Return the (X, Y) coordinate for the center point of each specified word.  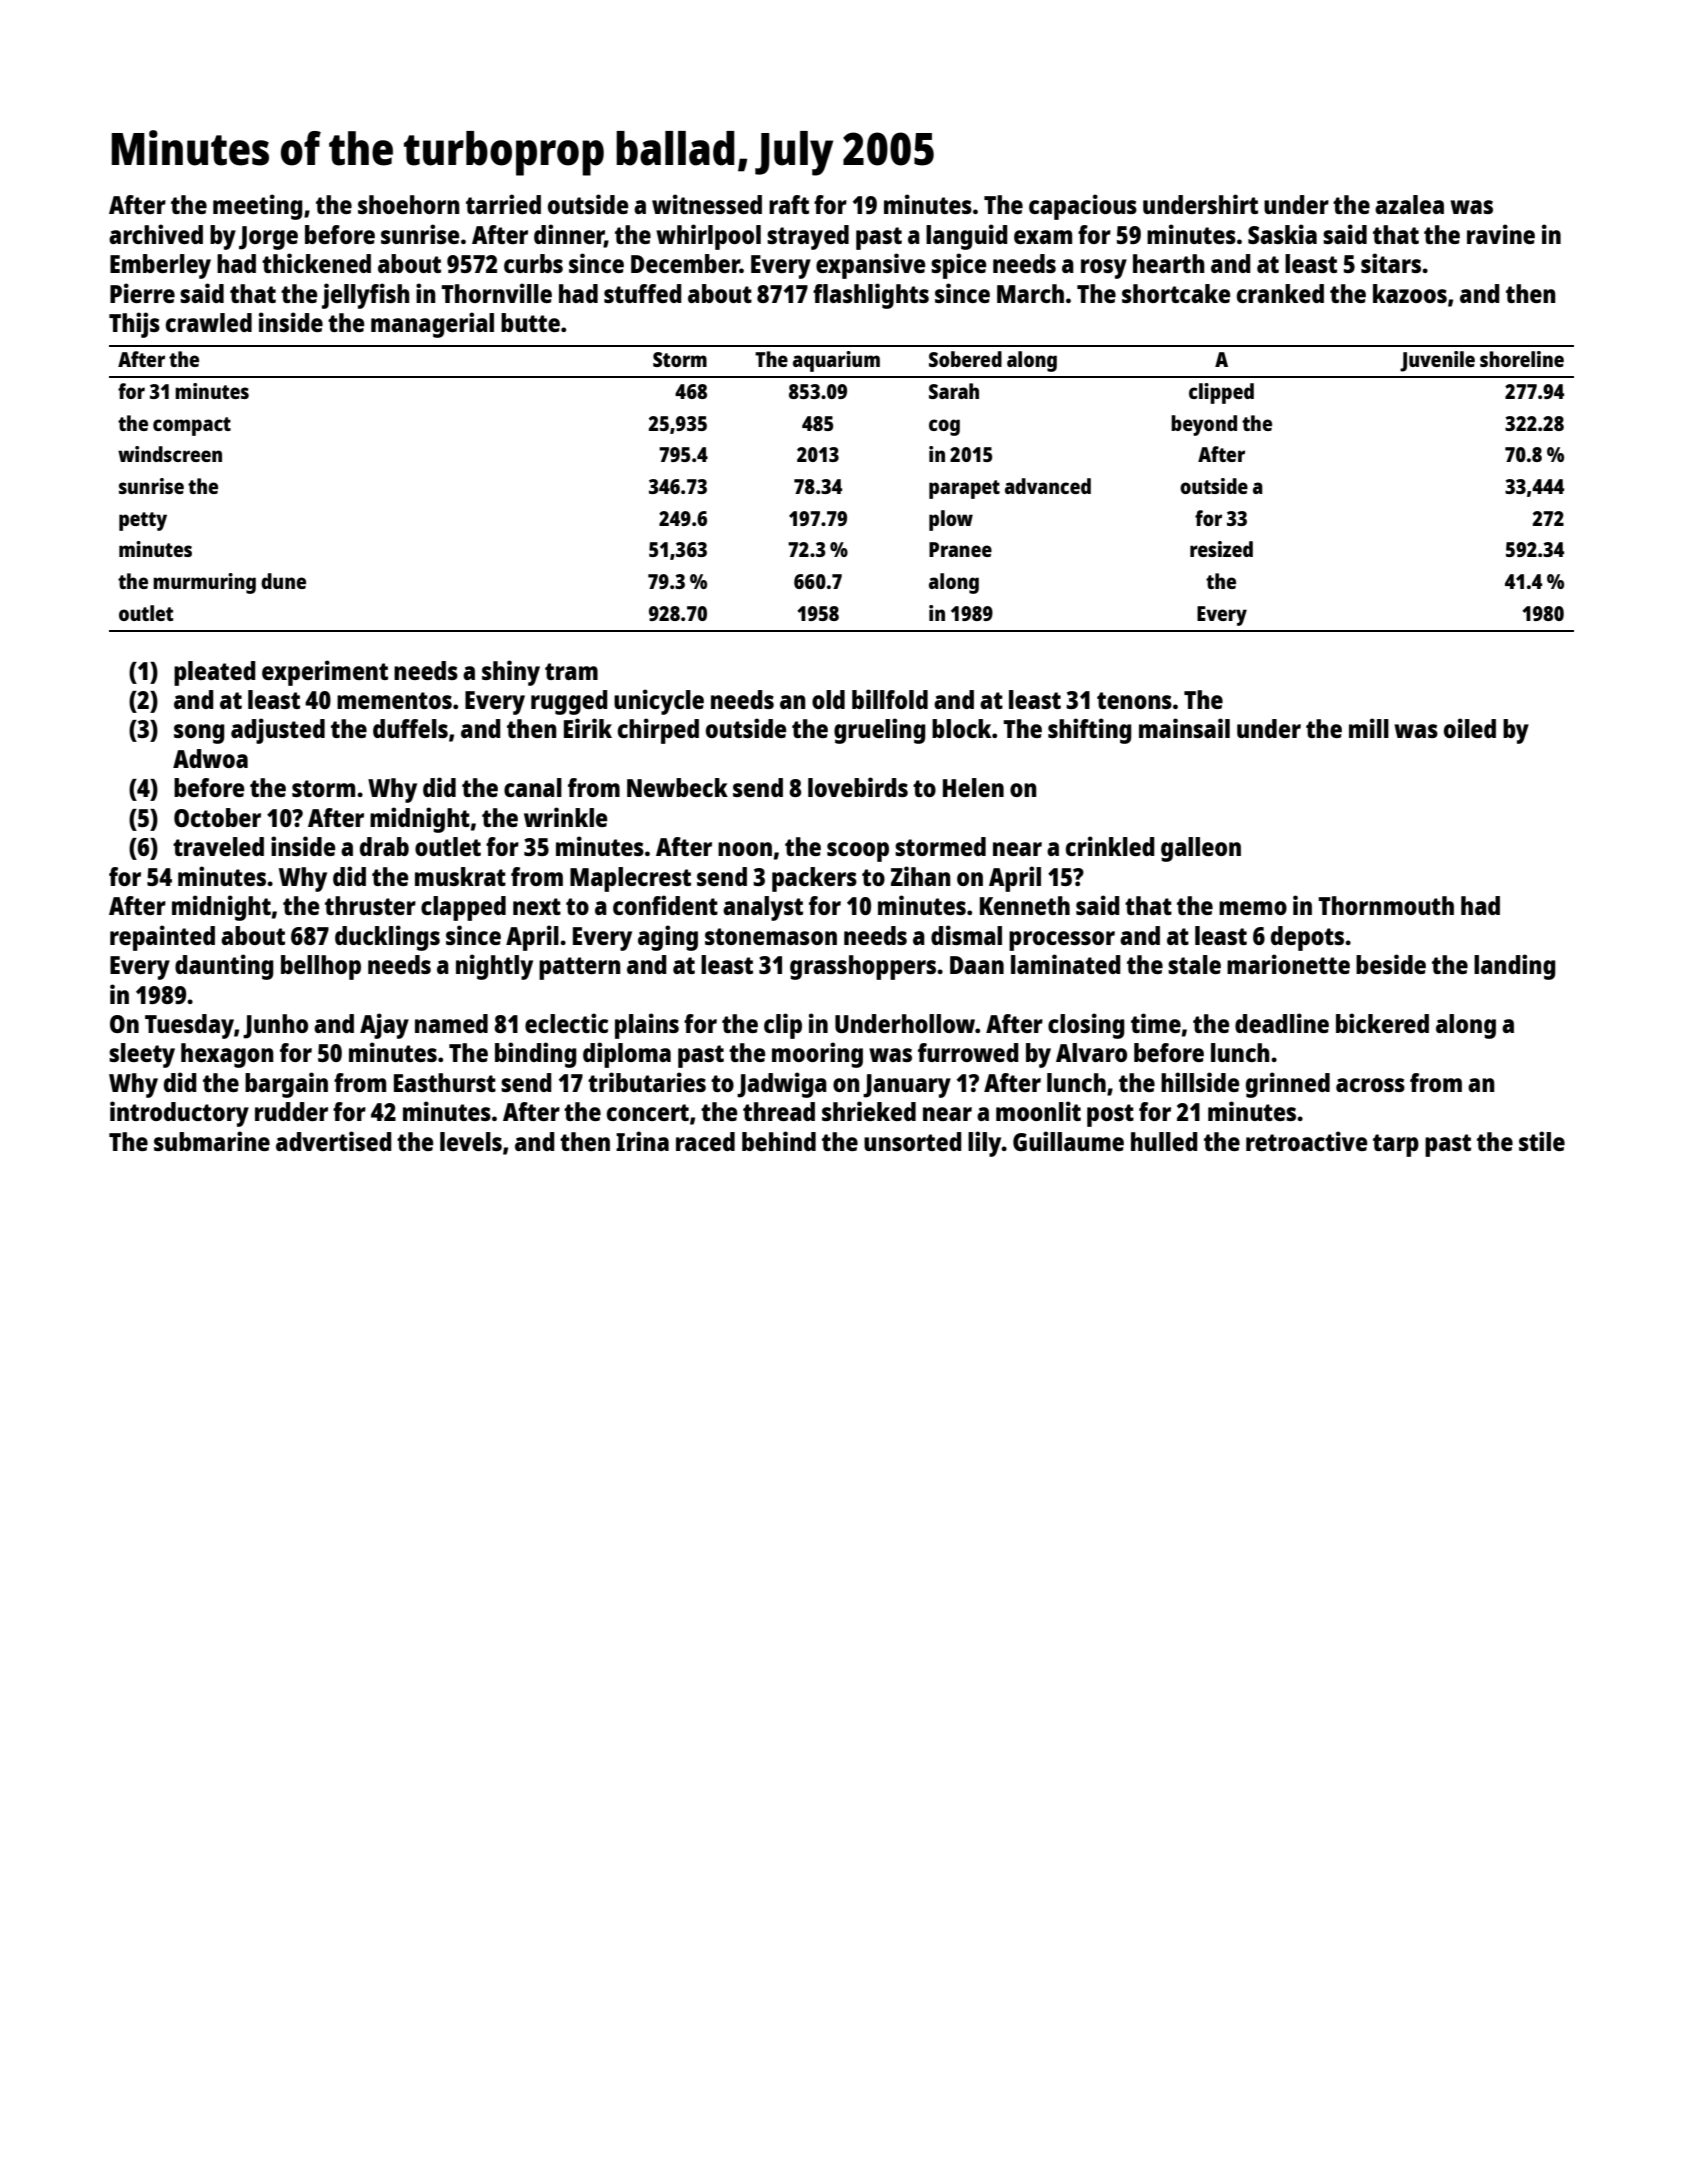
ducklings (387, 938)
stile (1542, 1141)
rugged (569, 702)
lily (985, 1144)
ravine (1501, 234)
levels (471, 1141)
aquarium (836, 361)
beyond (1204, 425)
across (1370, 1085)
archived (156, 234)
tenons (1134, 700)
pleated (215, 673)
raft (789, 204)
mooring (817, 1055)
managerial (432, 325)
